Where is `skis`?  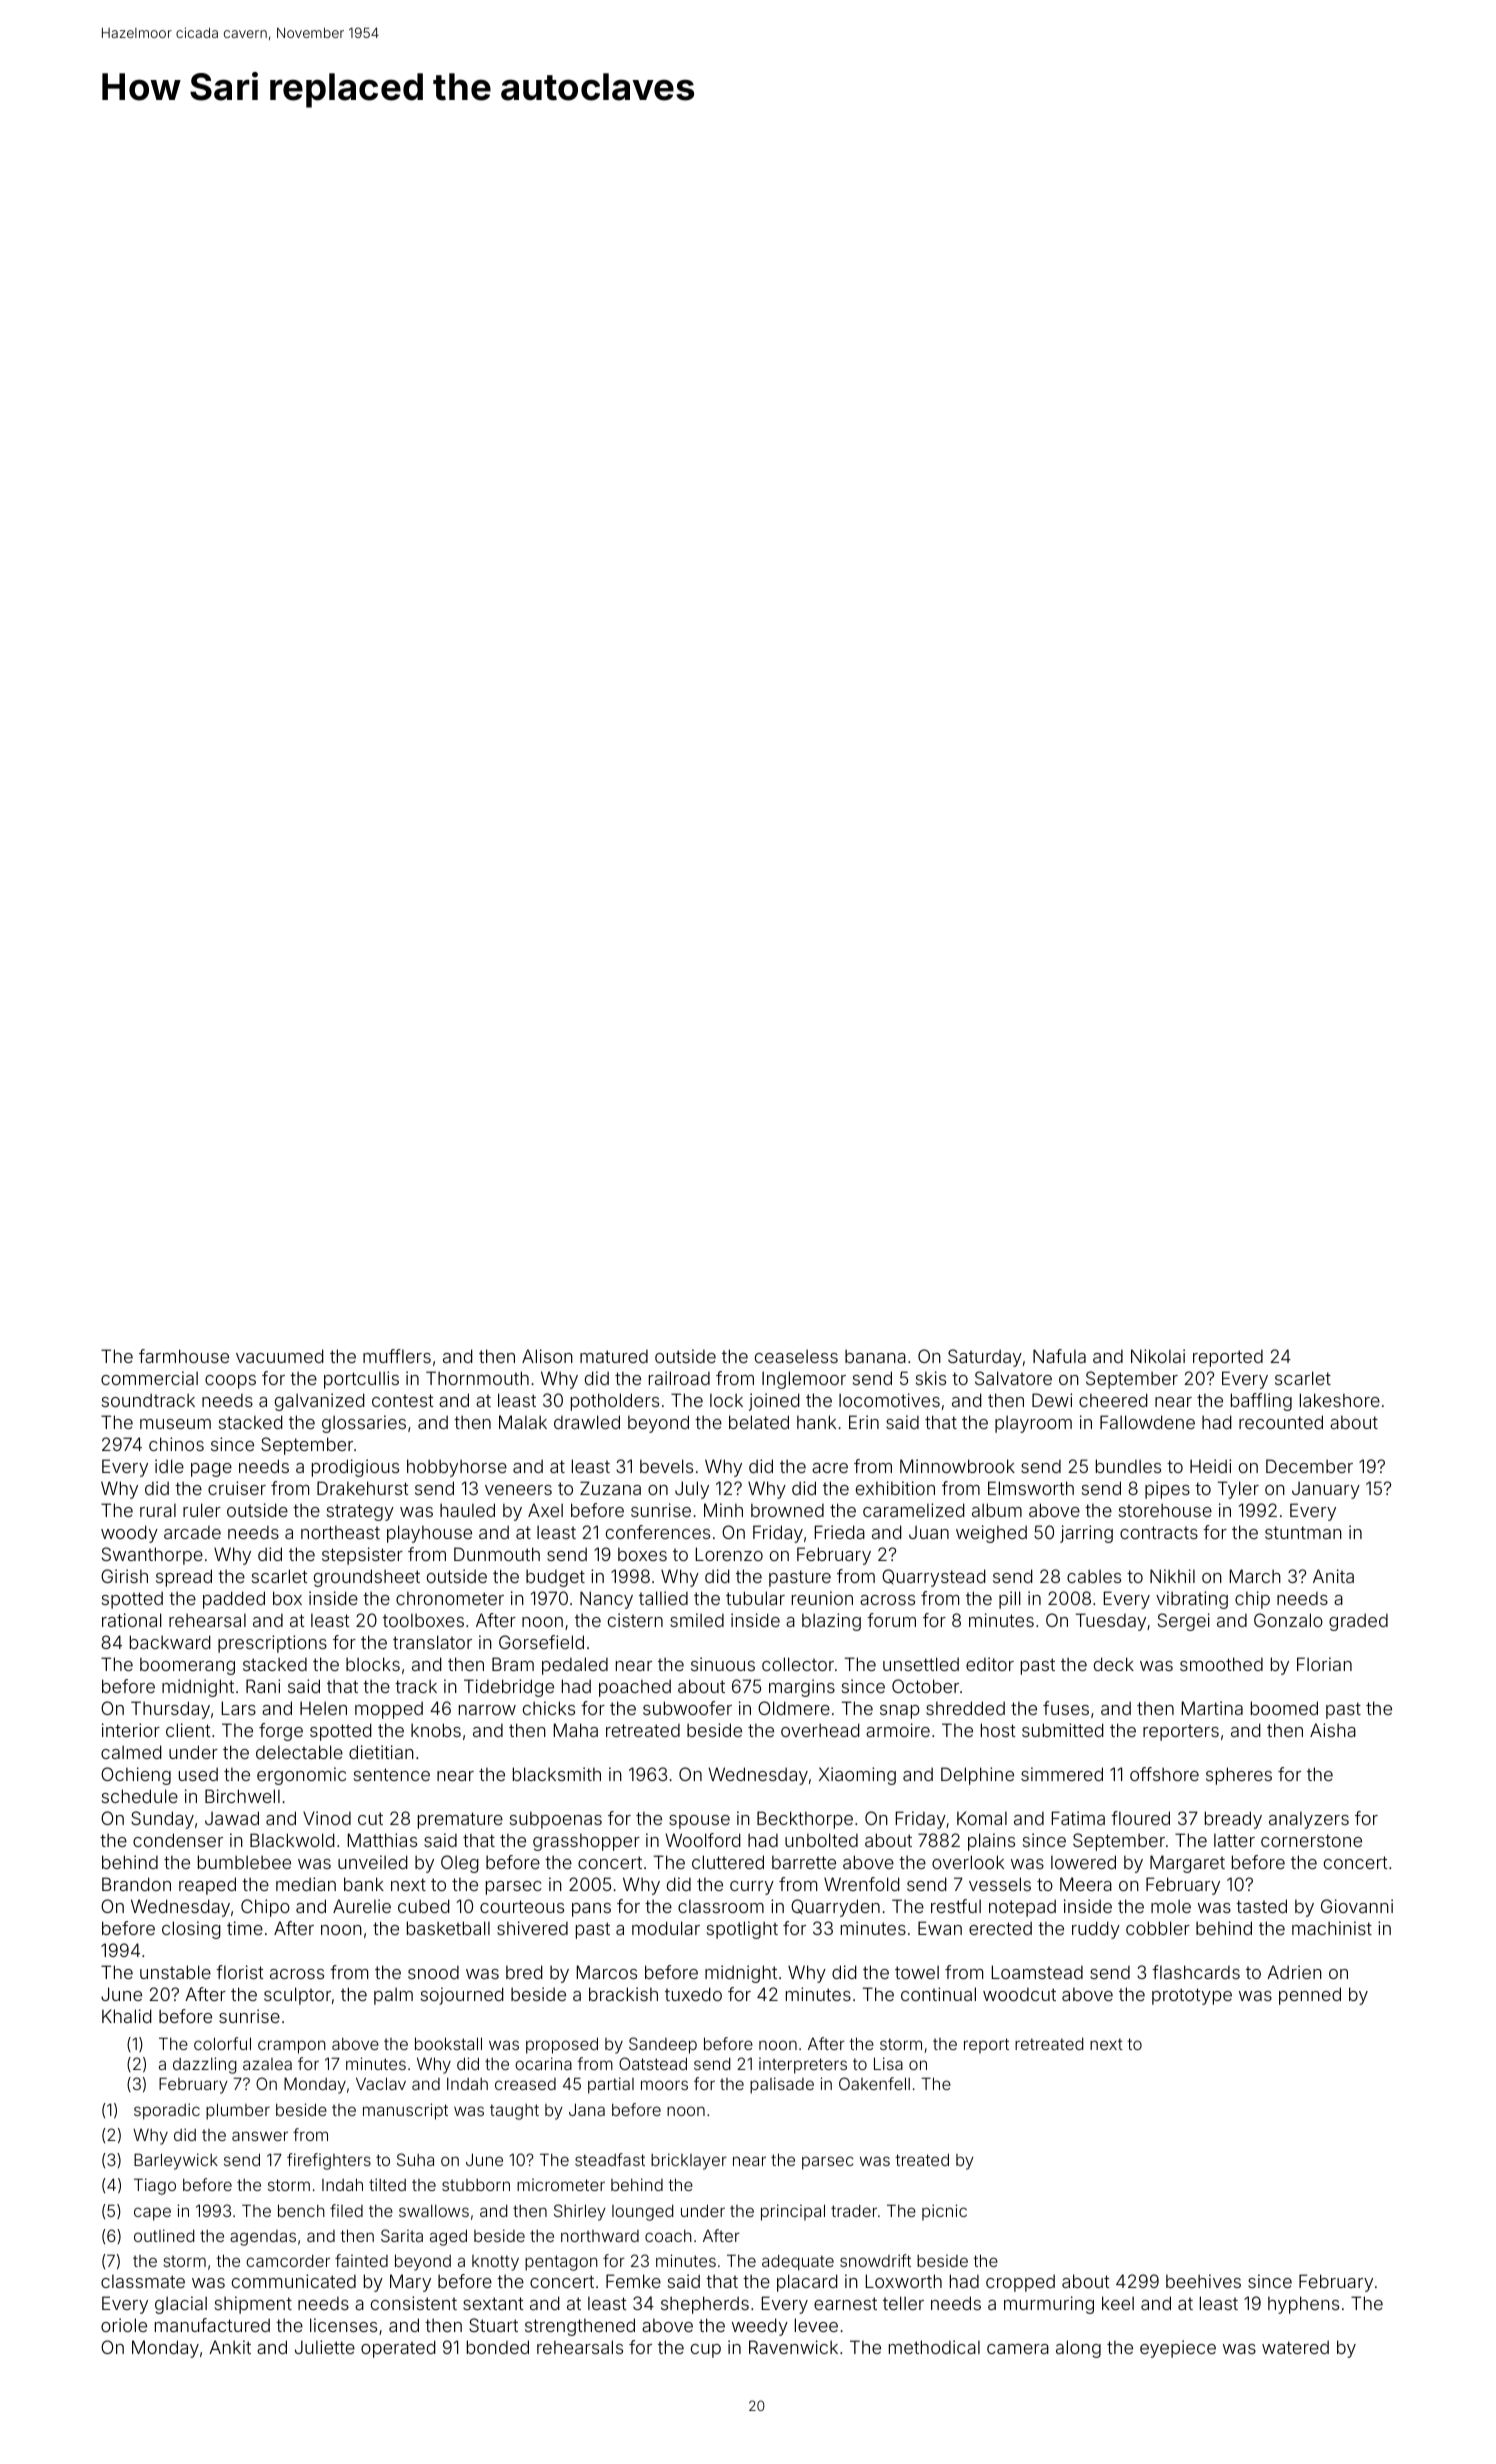
skis is located at coordinates (931, 1378).
